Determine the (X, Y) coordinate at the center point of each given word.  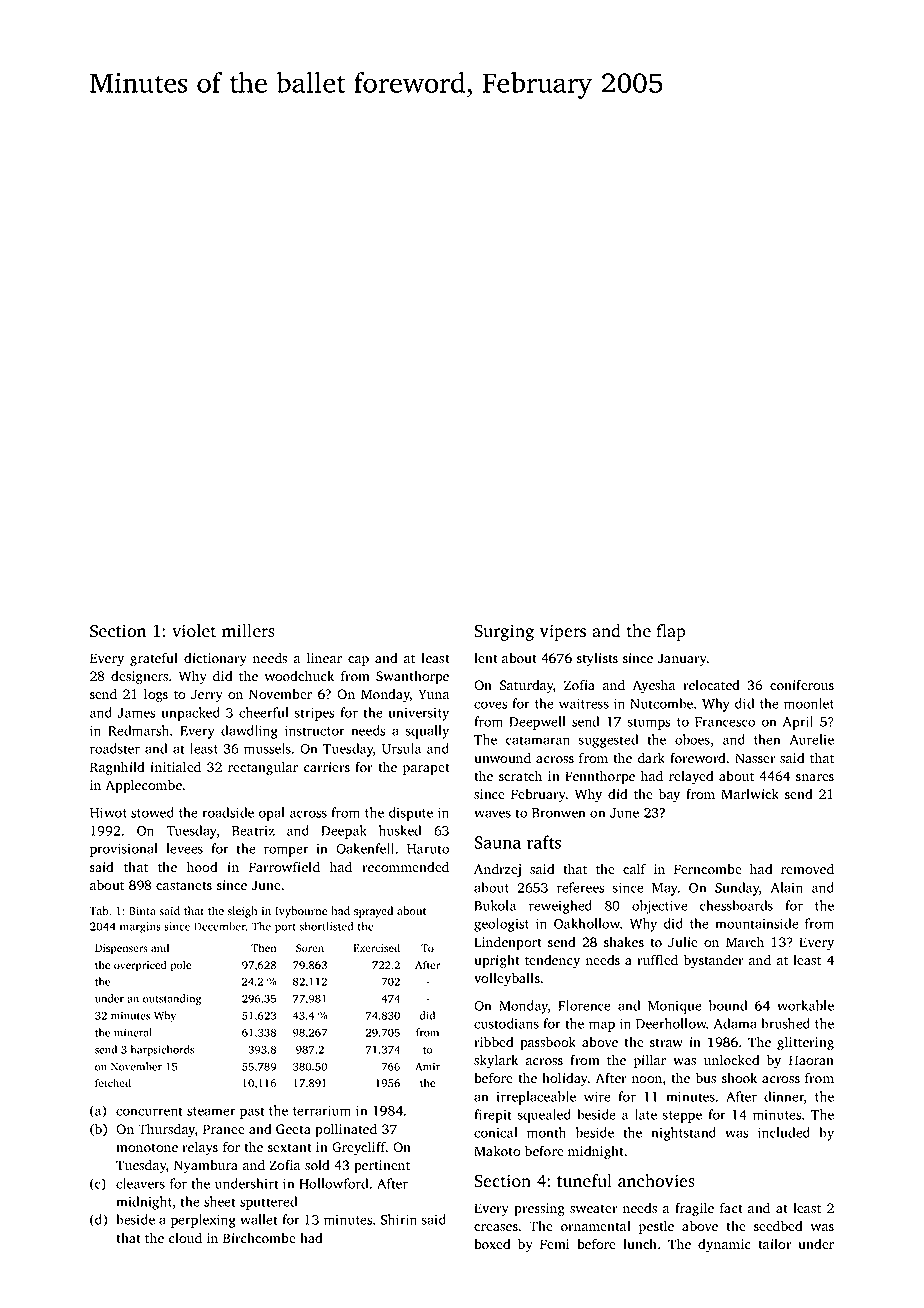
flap (671, 632)
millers (248, 631)
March (745, 941)
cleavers (140, 1183)
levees (184, 848)
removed (807, 869)
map (602, 1026)
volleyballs (507, 979)
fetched (113, 1082)
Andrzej (497, 870)
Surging (504, 632)
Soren (310, 948)
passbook (548, 1043)
